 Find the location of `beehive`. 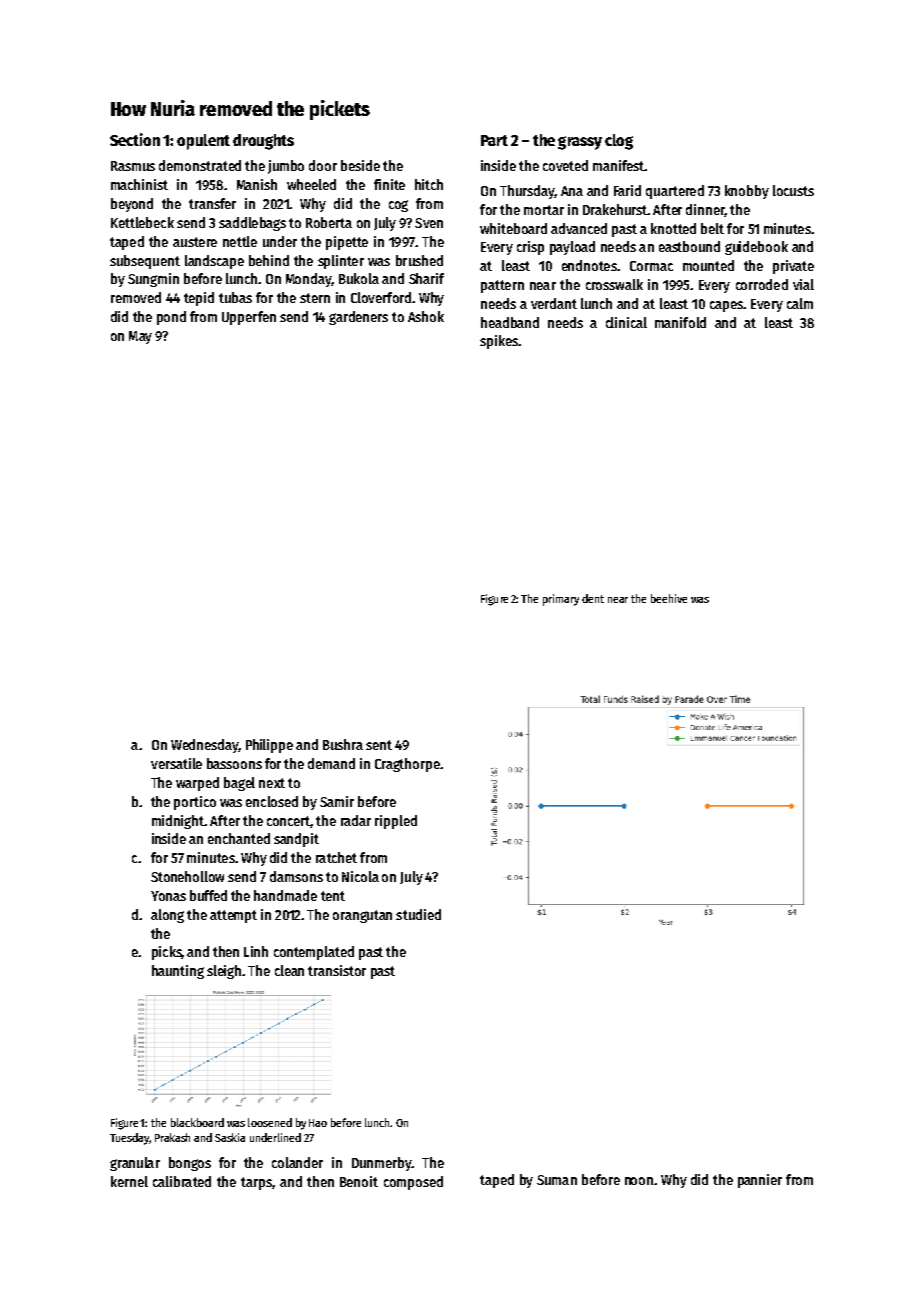

beehive is located at coordinates (669, 598).
